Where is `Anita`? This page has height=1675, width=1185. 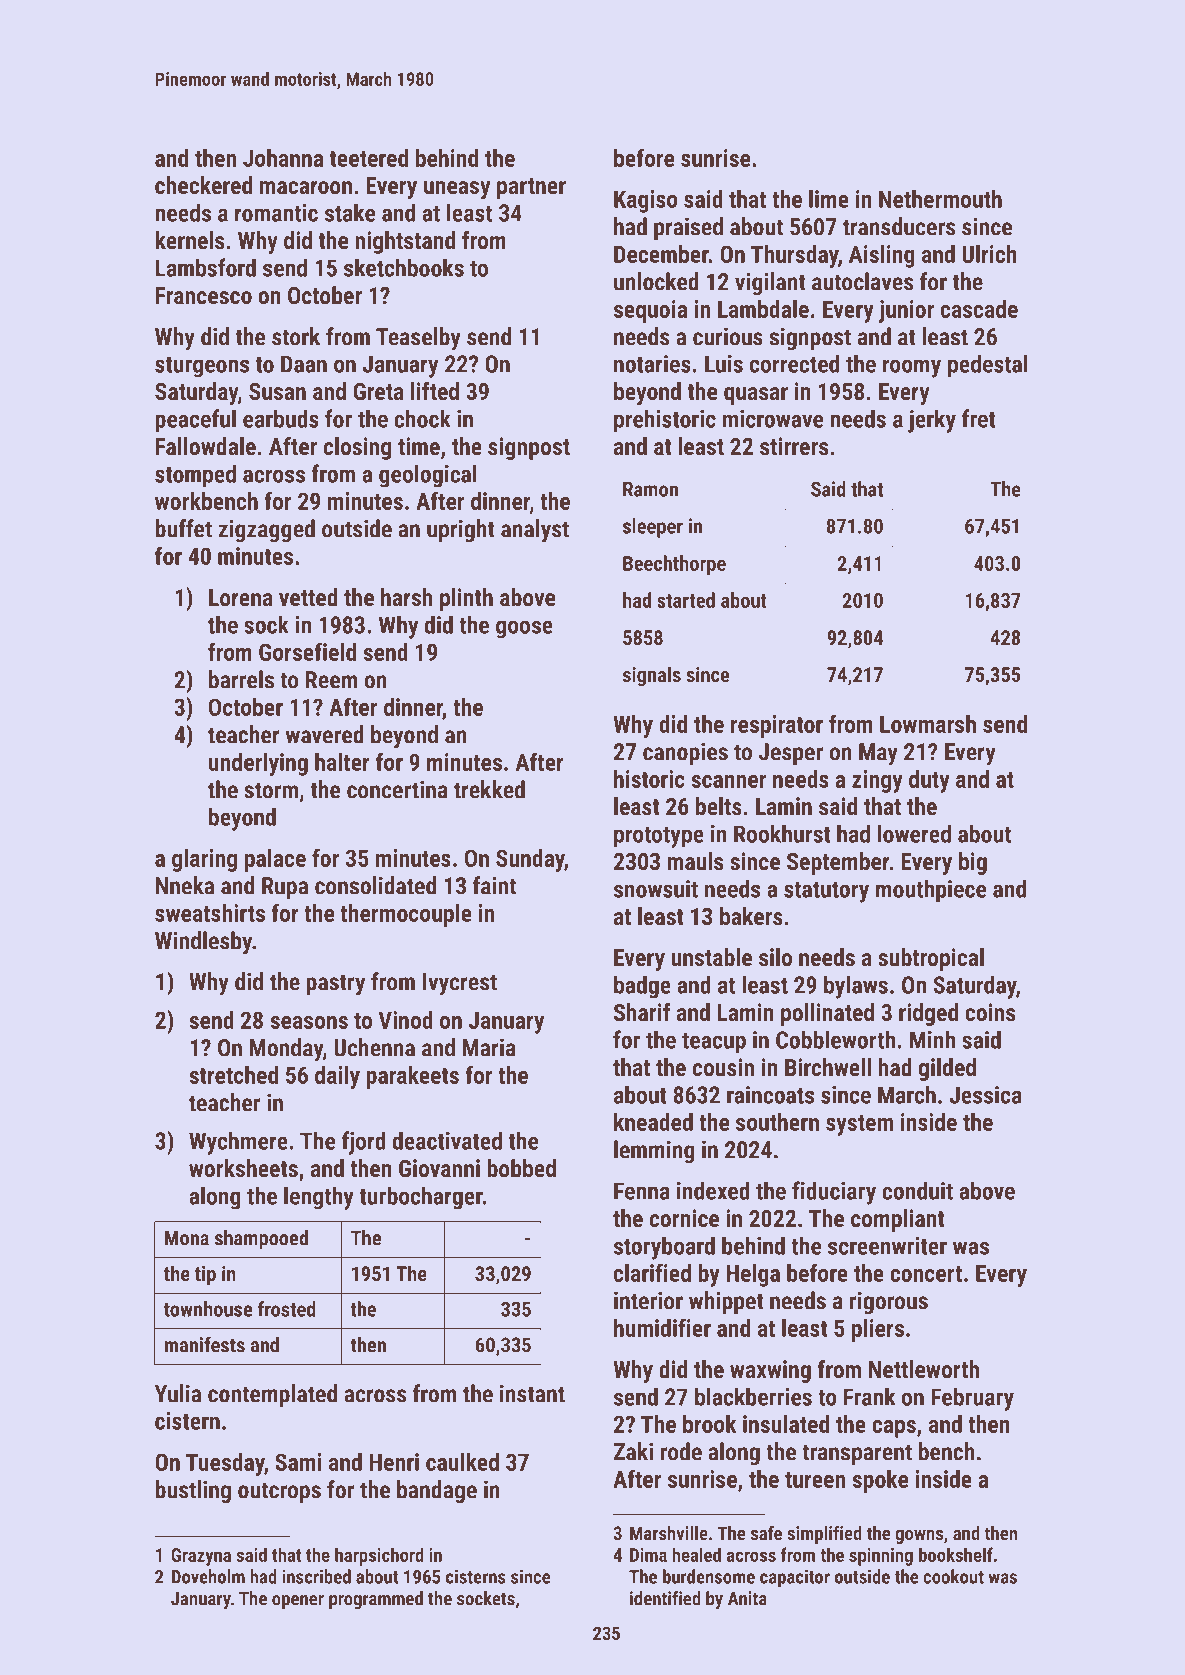 Anita is located at coordinates (747, 1598).
